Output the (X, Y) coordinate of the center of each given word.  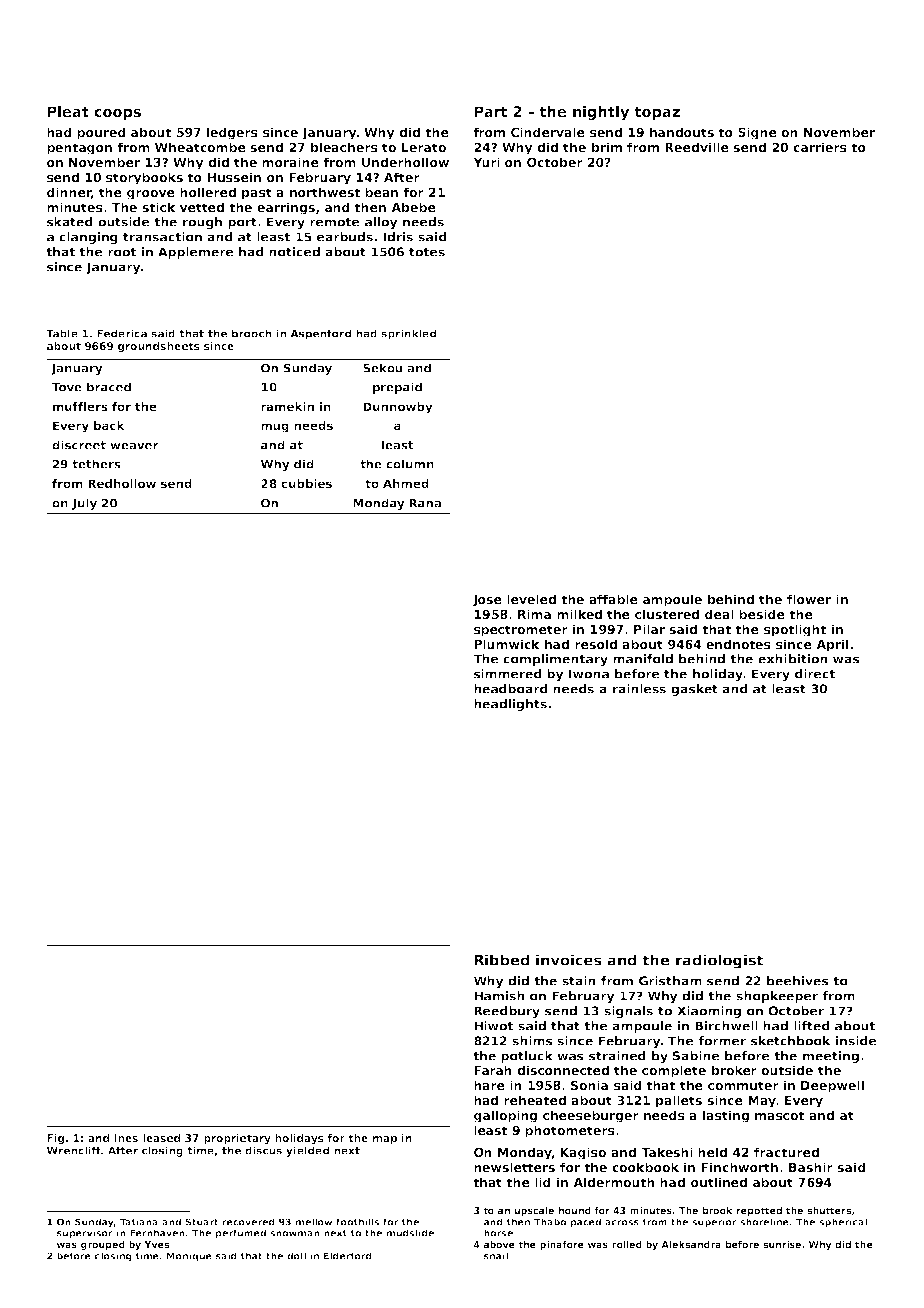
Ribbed (502, 960)
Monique (189, 1257)
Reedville (697, 147)
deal (719, 614)
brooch (251, 333)
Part (491, 111)
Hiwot (493, 1026)
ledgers (232, 133)
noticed (294, 252)
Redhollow (122, 483)
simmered (508, 674)
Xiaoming (709, 1012)
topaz (657, 113)
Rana (425, 503)
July (84, 504)
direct (815, 674)
